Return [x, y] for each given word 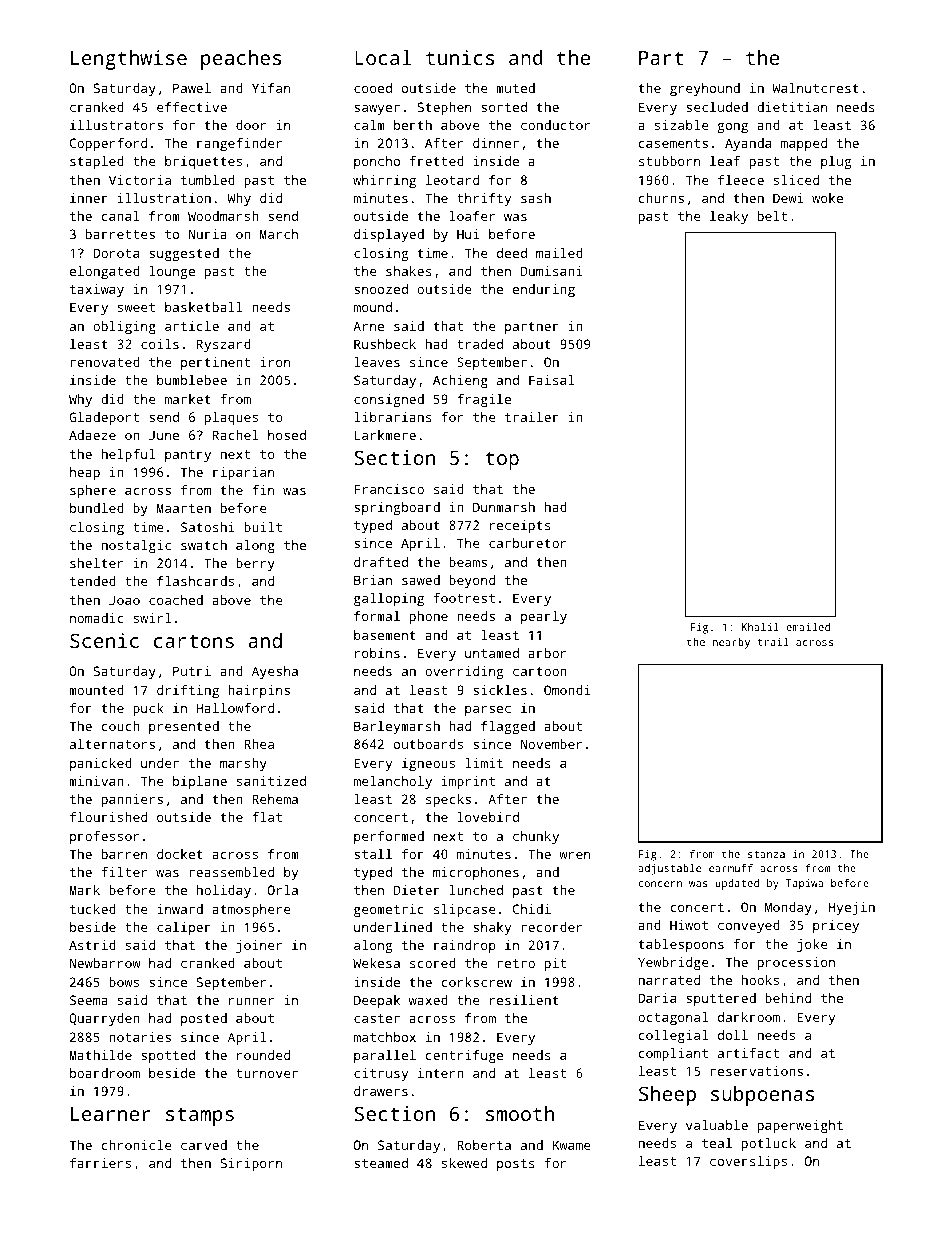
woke [827, 198]
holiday [224, 891]
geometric [389, 910]
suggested [184, 254]
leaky [729, 217]
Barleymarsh [397, 727]
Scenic [104, 640]
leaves [377, 362]
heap [85, 473]
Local [383, 57]
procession [796, 963]
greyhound [705, 89]
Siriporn [251, 1164]
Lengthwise [129, 60]
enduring [544, 290]
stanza [766, 854]
